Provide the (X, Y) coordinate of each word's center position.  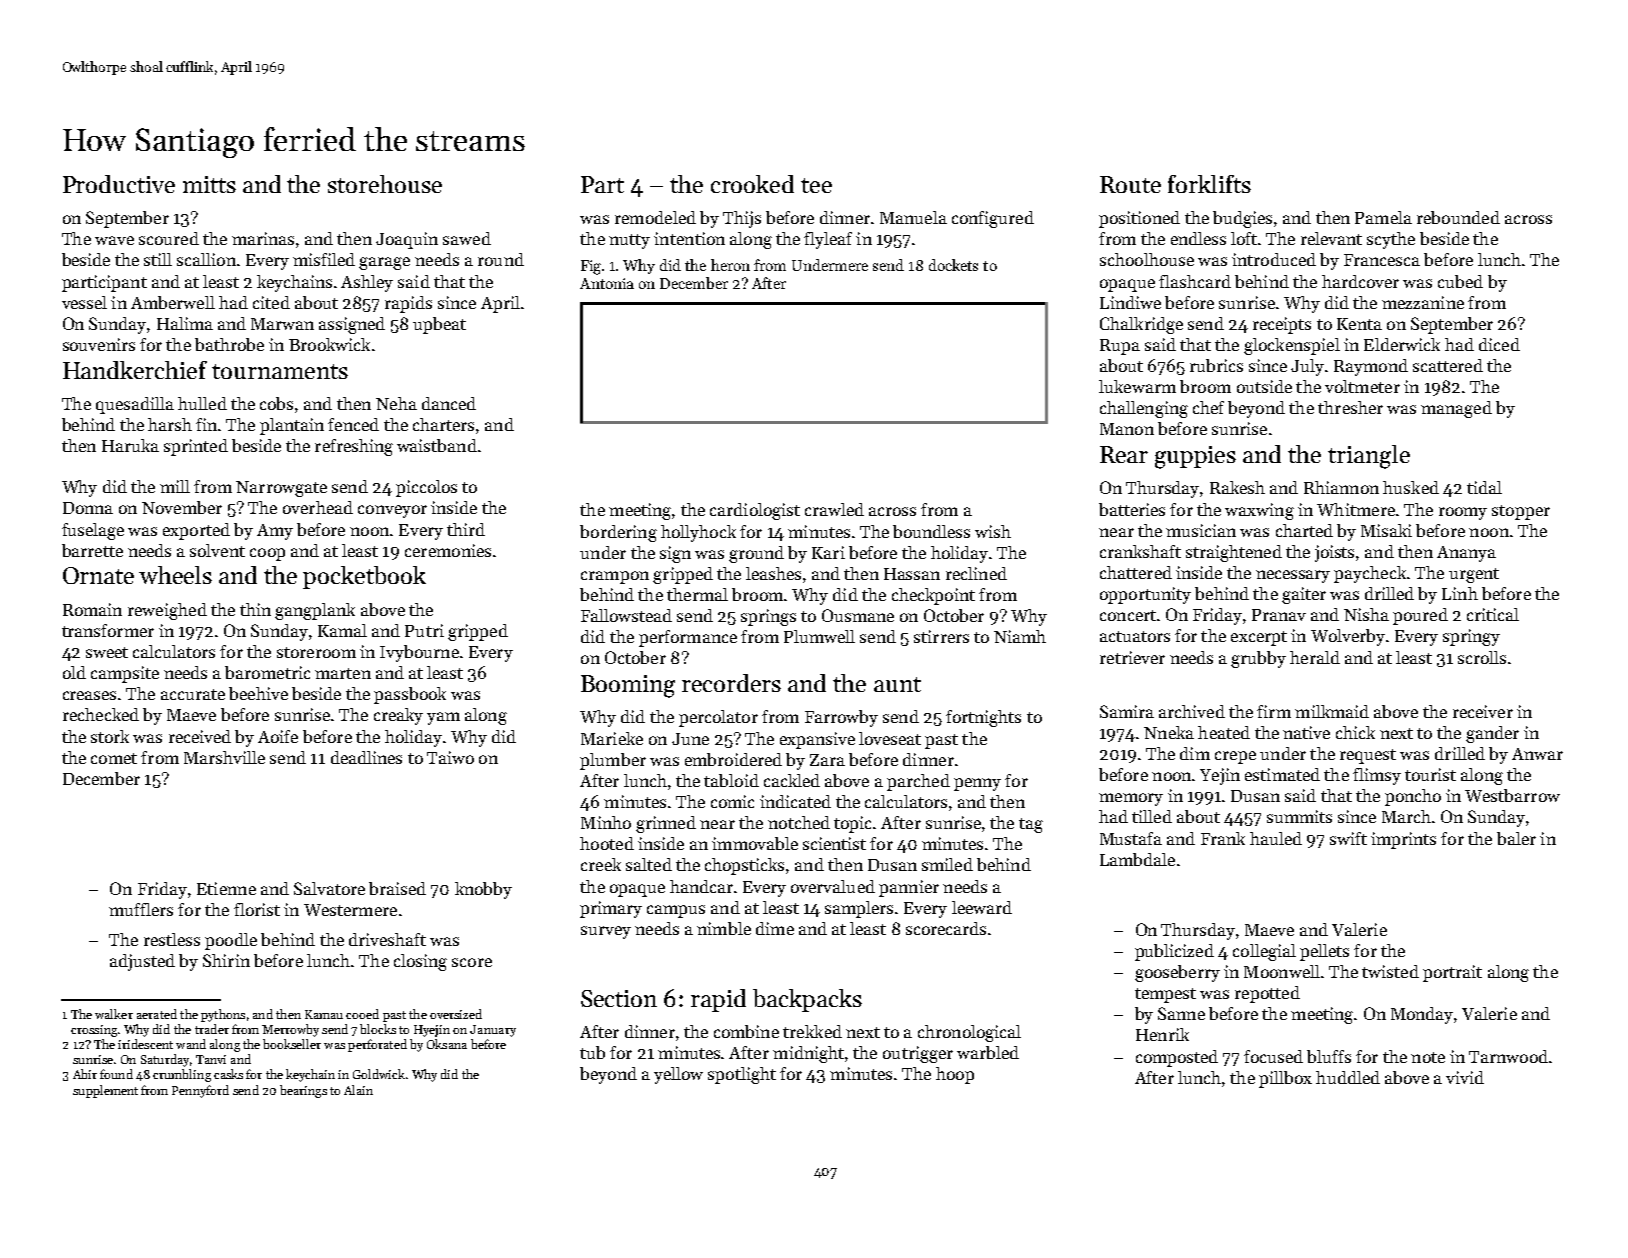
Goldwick (379, 1074)
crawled (834, 509)
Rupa (1120, 347)
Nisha (1366, 614)
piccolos (426, 488)
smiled (947, 864)
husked (1411, 487)
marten (343, 673)
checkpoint (933, 596)
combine (746, 1031)
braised (397, 888)
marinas (263, 238)
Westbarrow (1512, 795)
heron (730, 265)
